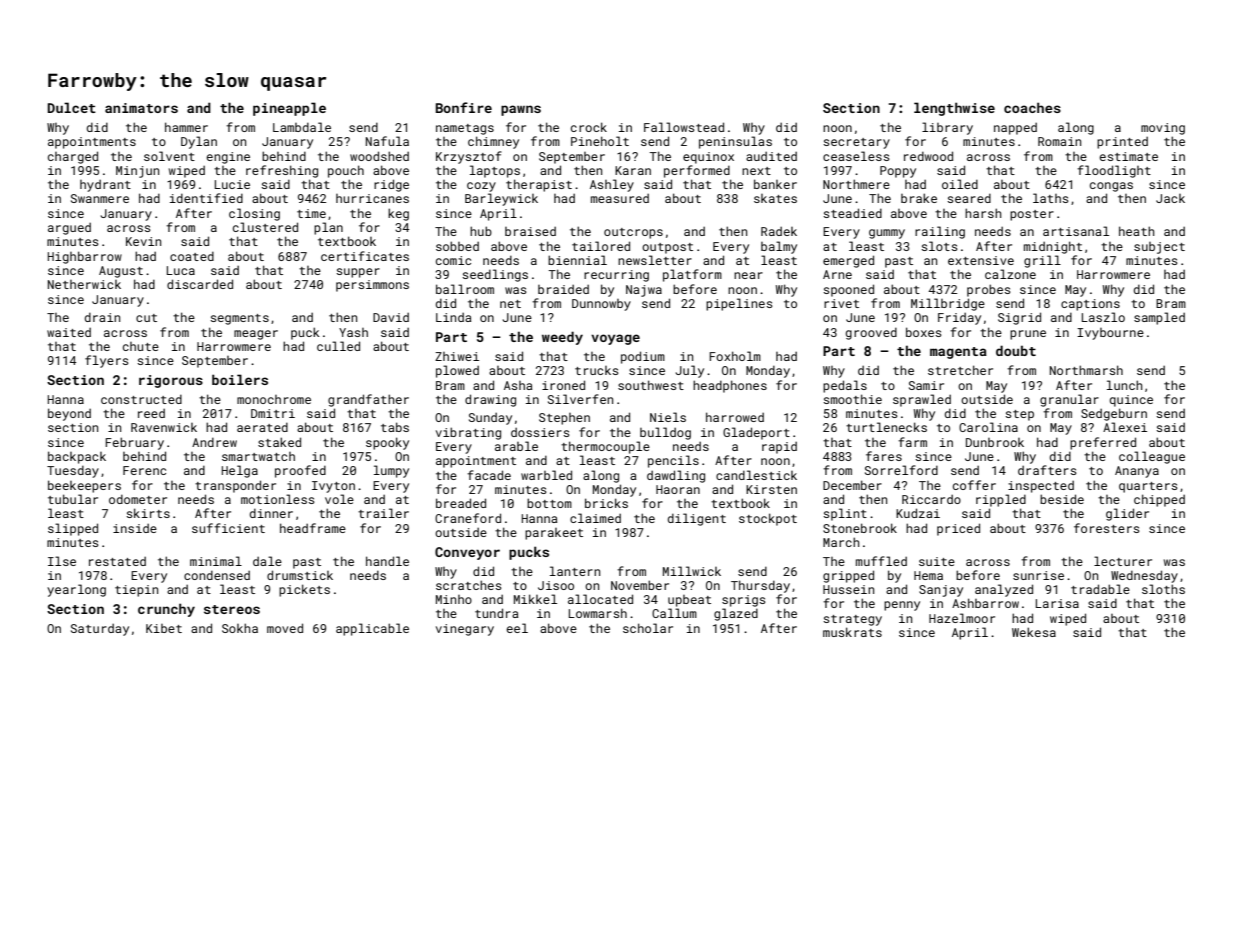  What do you see at coordinates (141, 108) in the page?
I see `animators` at bounding box center [141, 108].
